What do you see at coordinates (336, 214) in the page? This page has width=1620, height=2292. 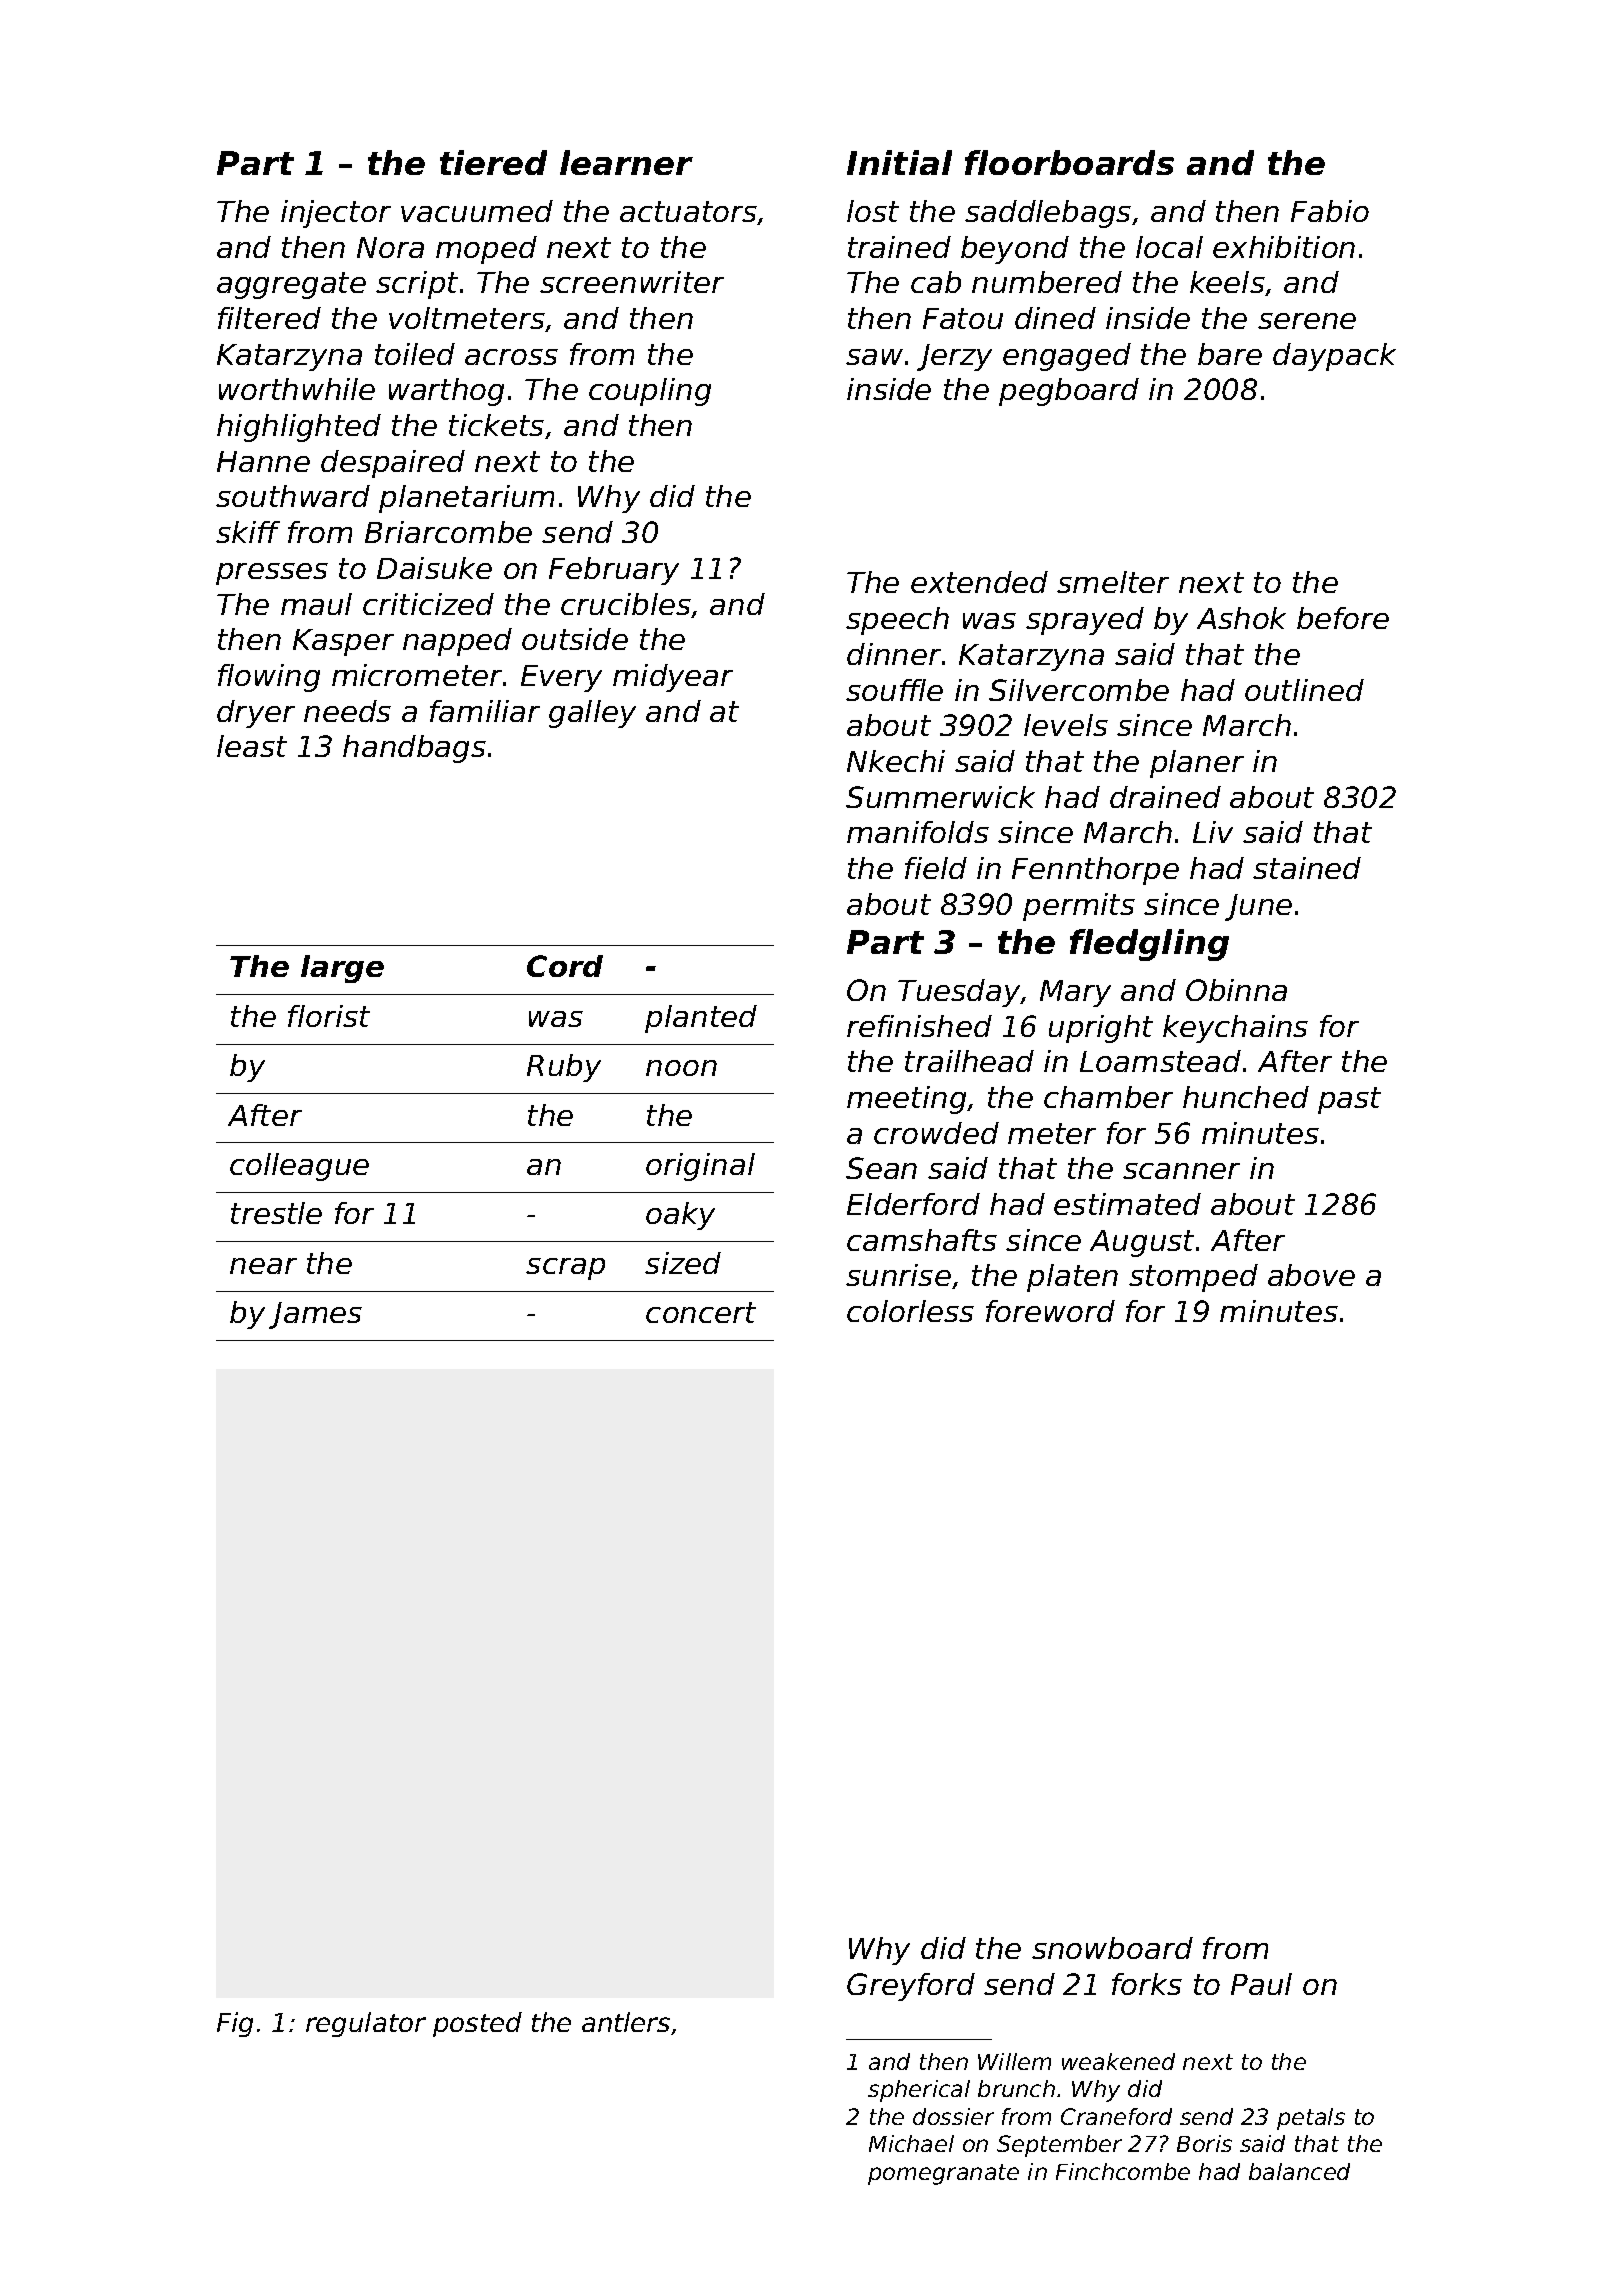 I see `injector` at bounding box center [336, 214].
